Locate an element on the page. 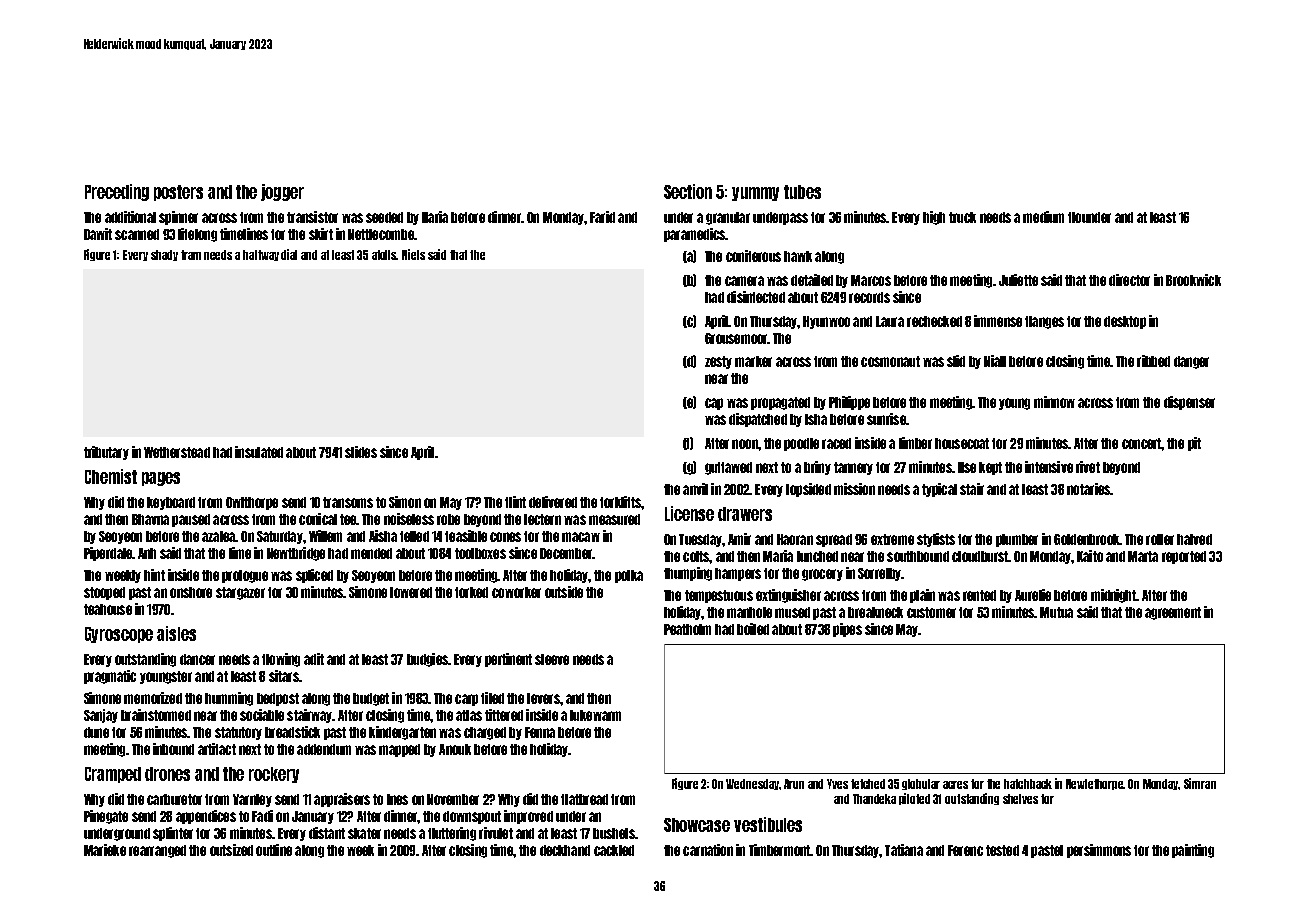 Image resolution: width=1308 pixels, height=924 pixels. painting is located at coordinates (1193, 851).
